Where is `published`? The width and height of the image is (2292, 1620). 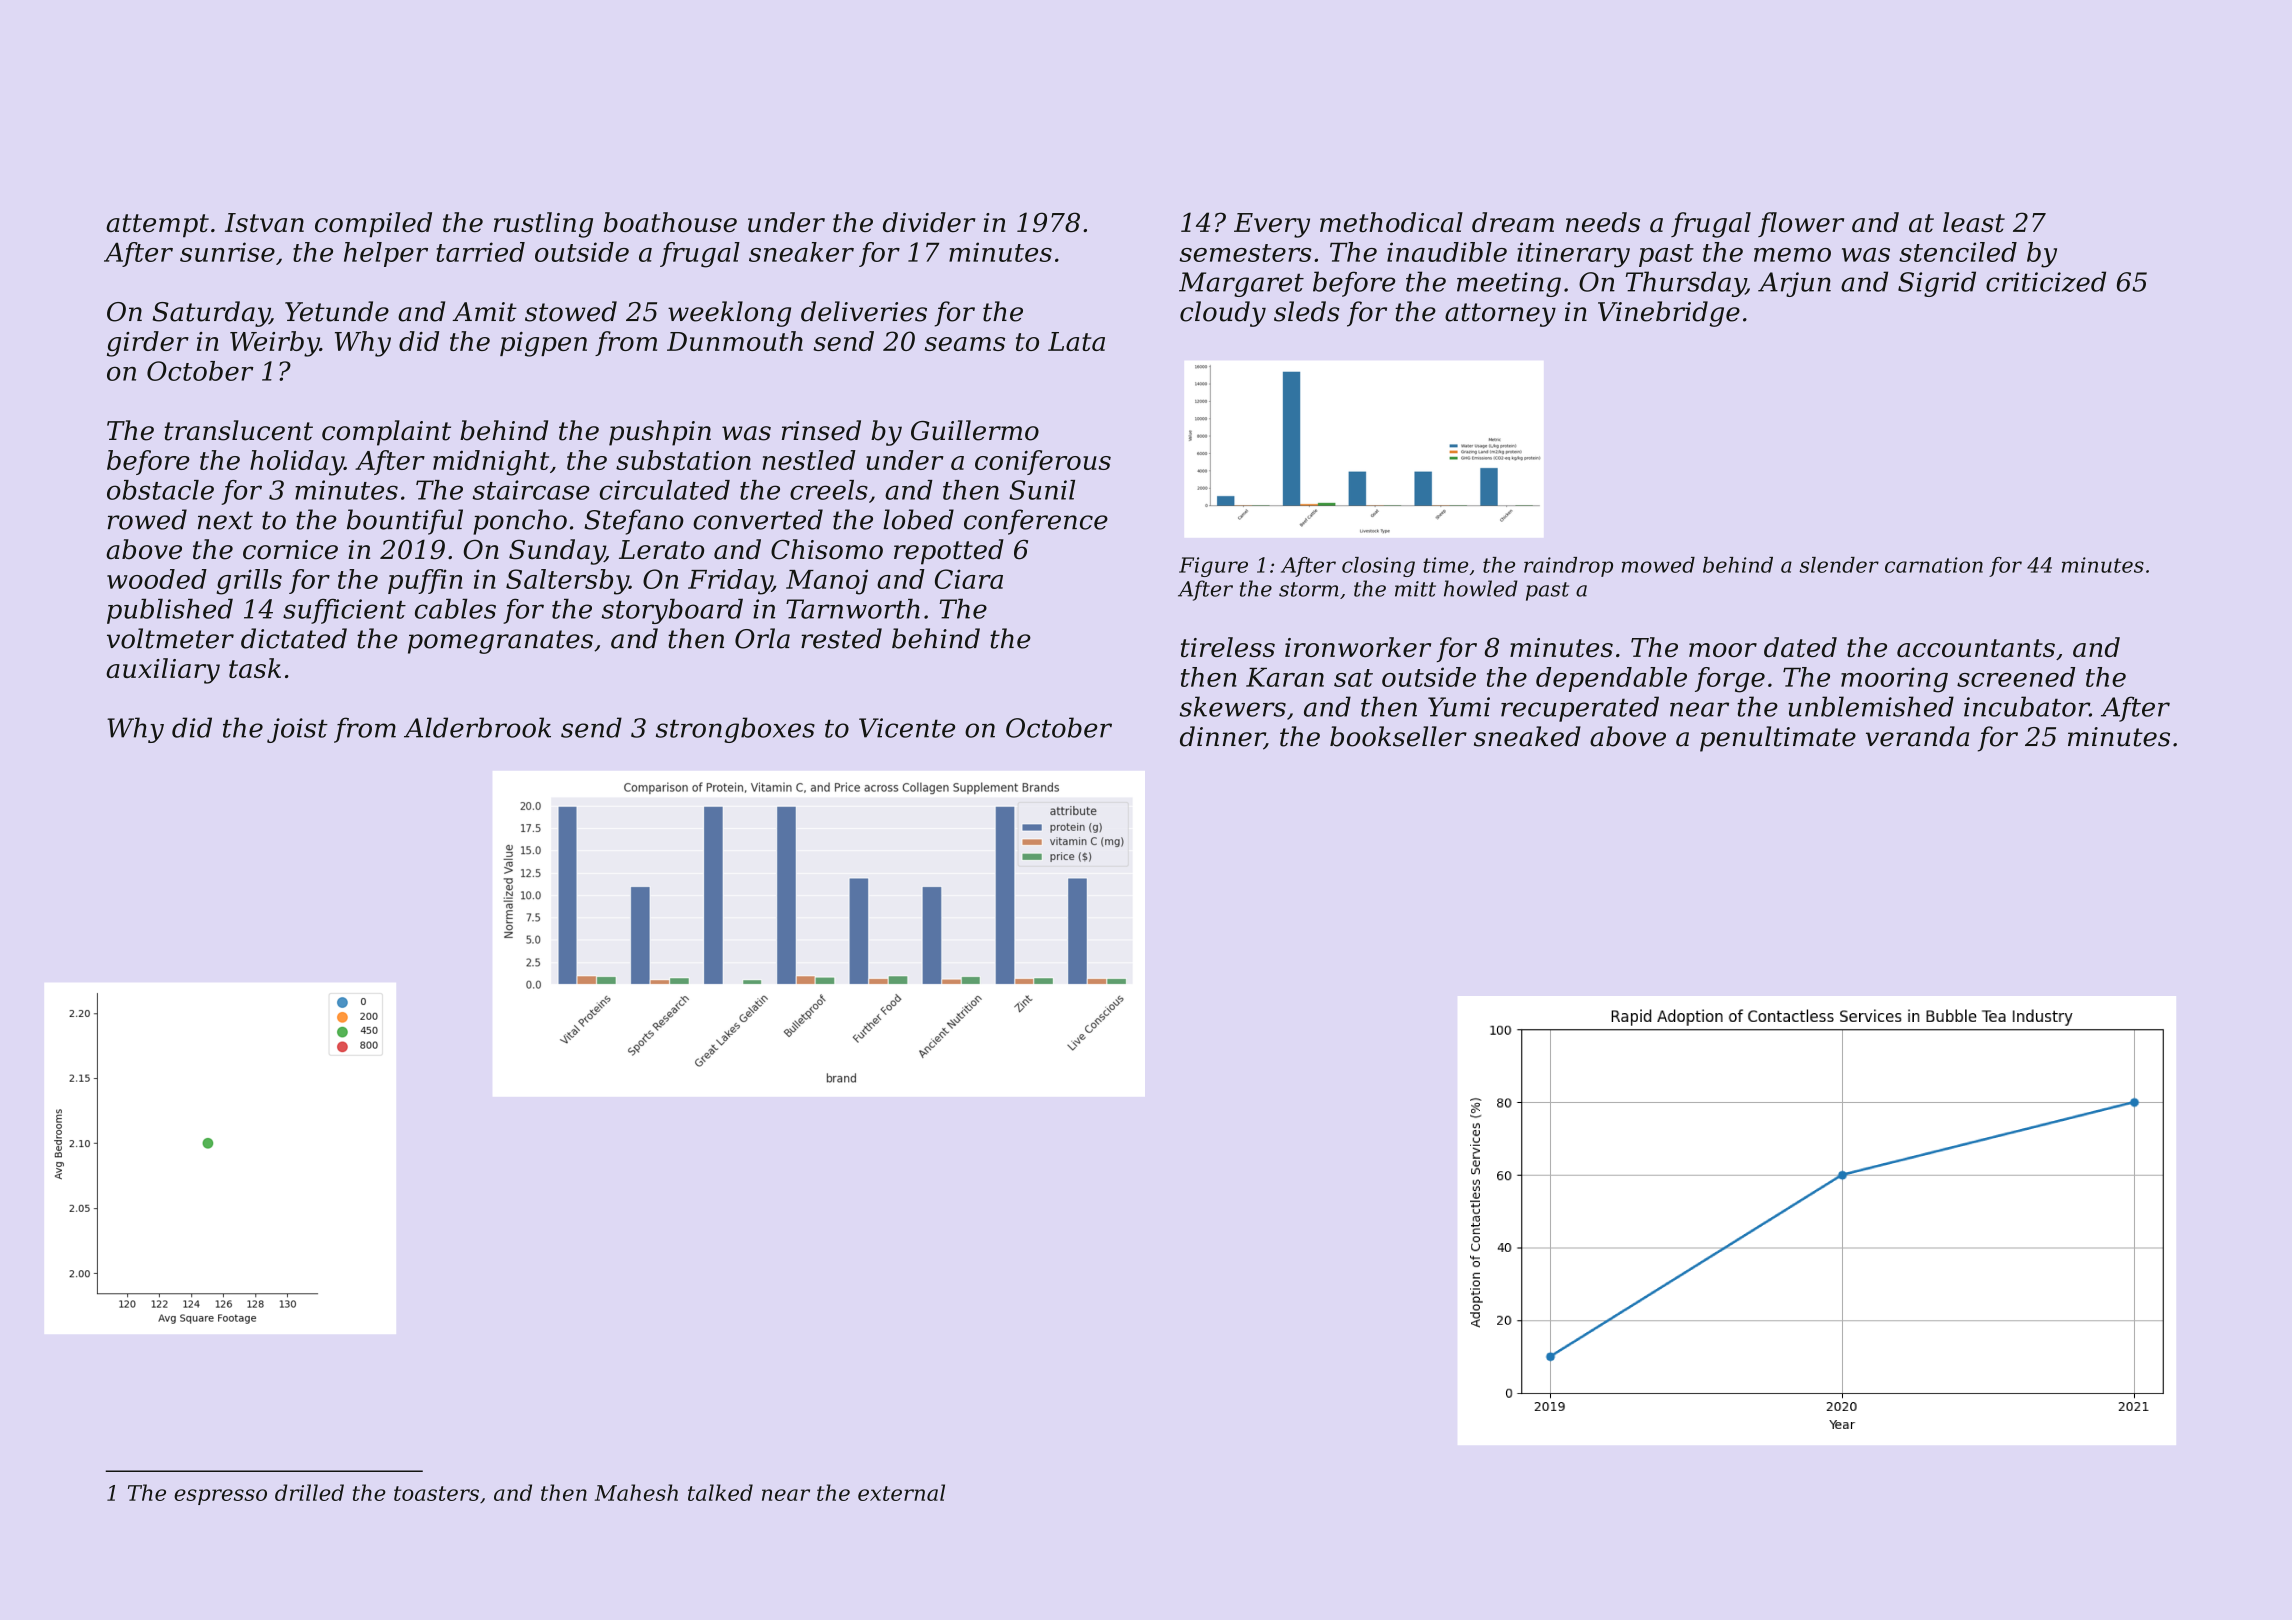 published is located at coordinates (170, 611).
